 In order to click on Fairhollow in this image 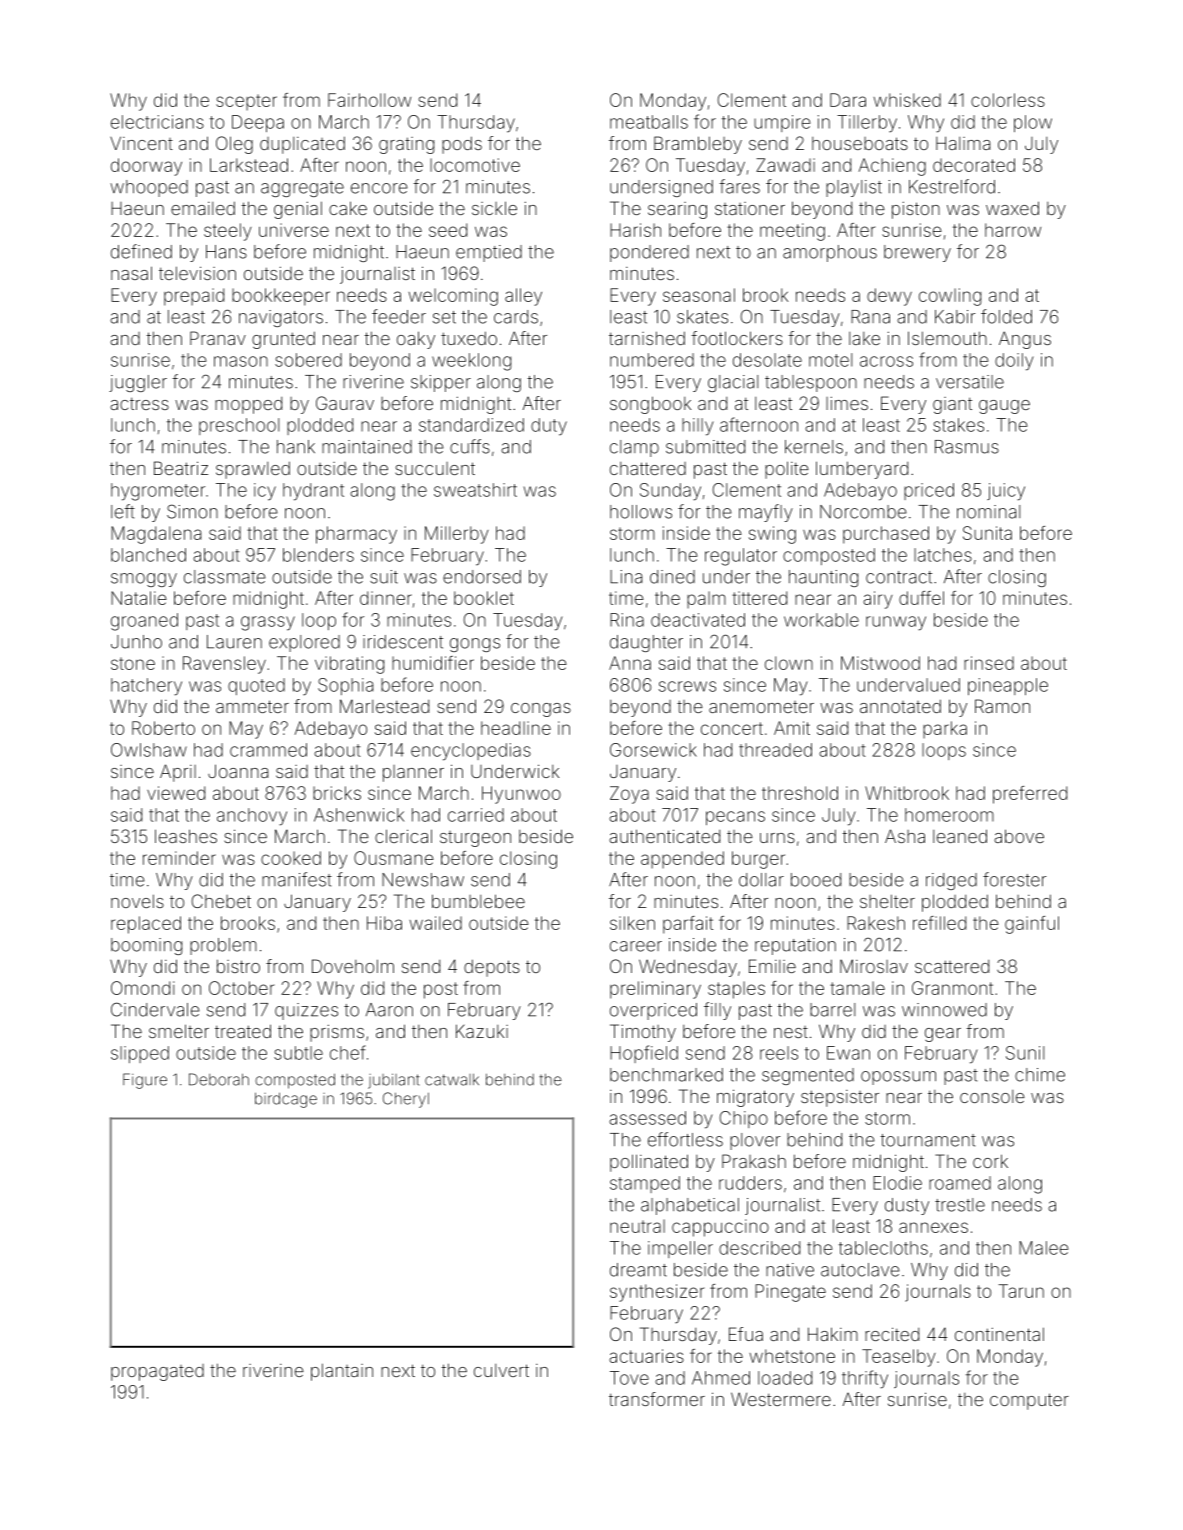, I will do `click(369, 100)`.
